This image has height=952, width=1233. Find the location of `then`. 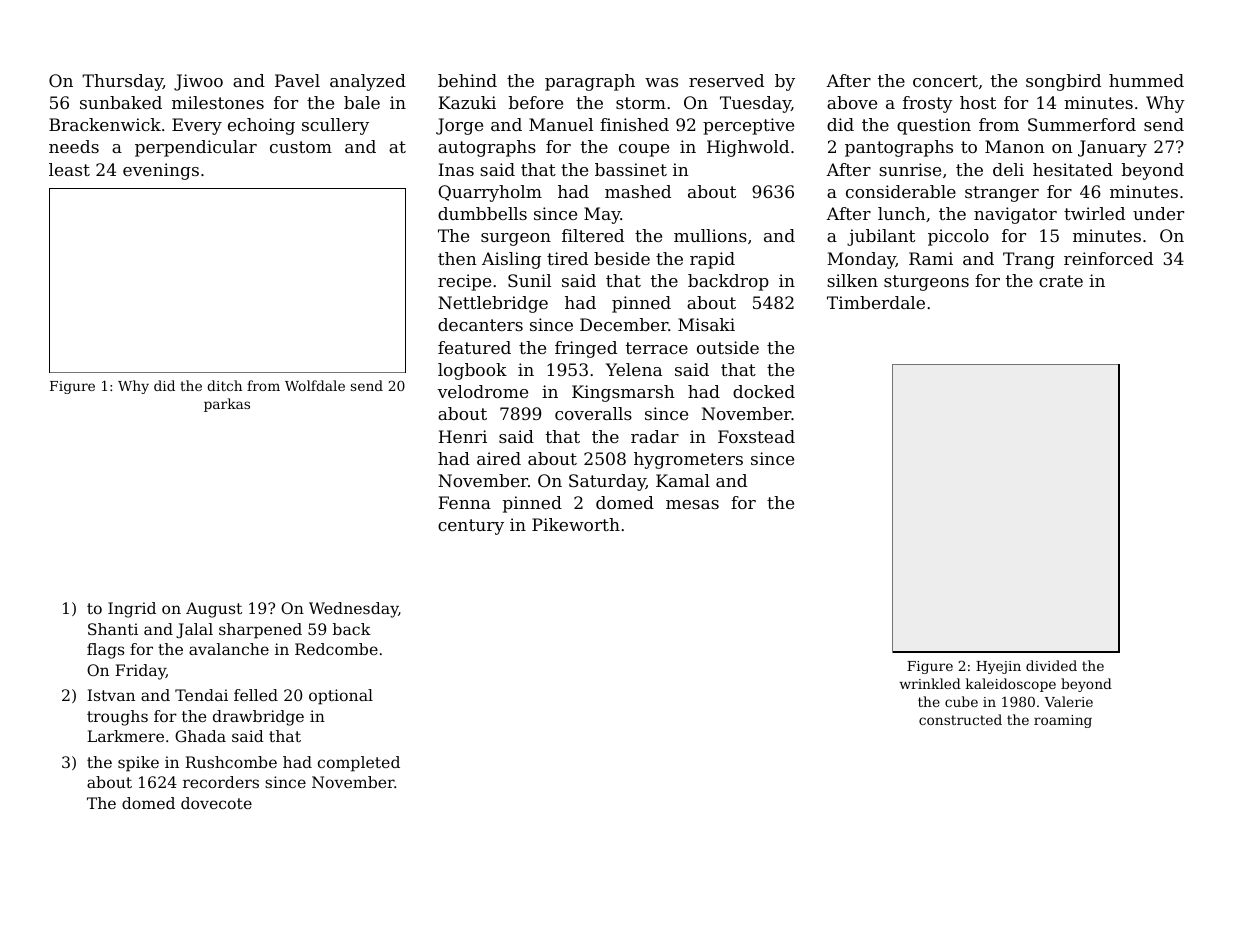

then is located at coordinates (457, 258).
